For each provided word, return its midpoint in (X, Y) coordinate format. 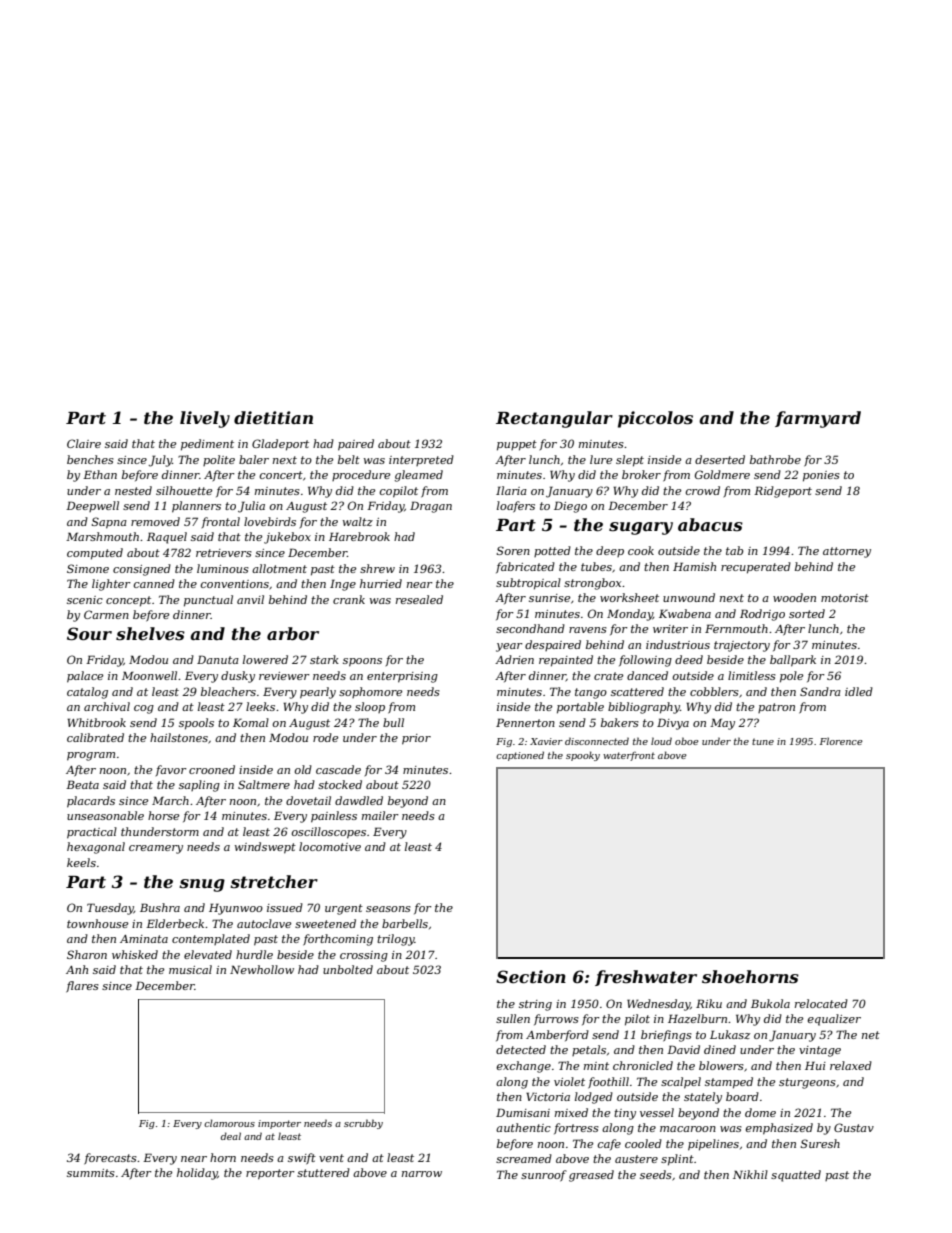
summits (91, 1173)
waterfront (629, 756)
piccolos (655, 419)
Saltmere (264, 784)
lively (205, 419)
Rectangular (554, 419)
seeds (656, 1174)
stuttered (323, 1172)
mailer (380, 815)
